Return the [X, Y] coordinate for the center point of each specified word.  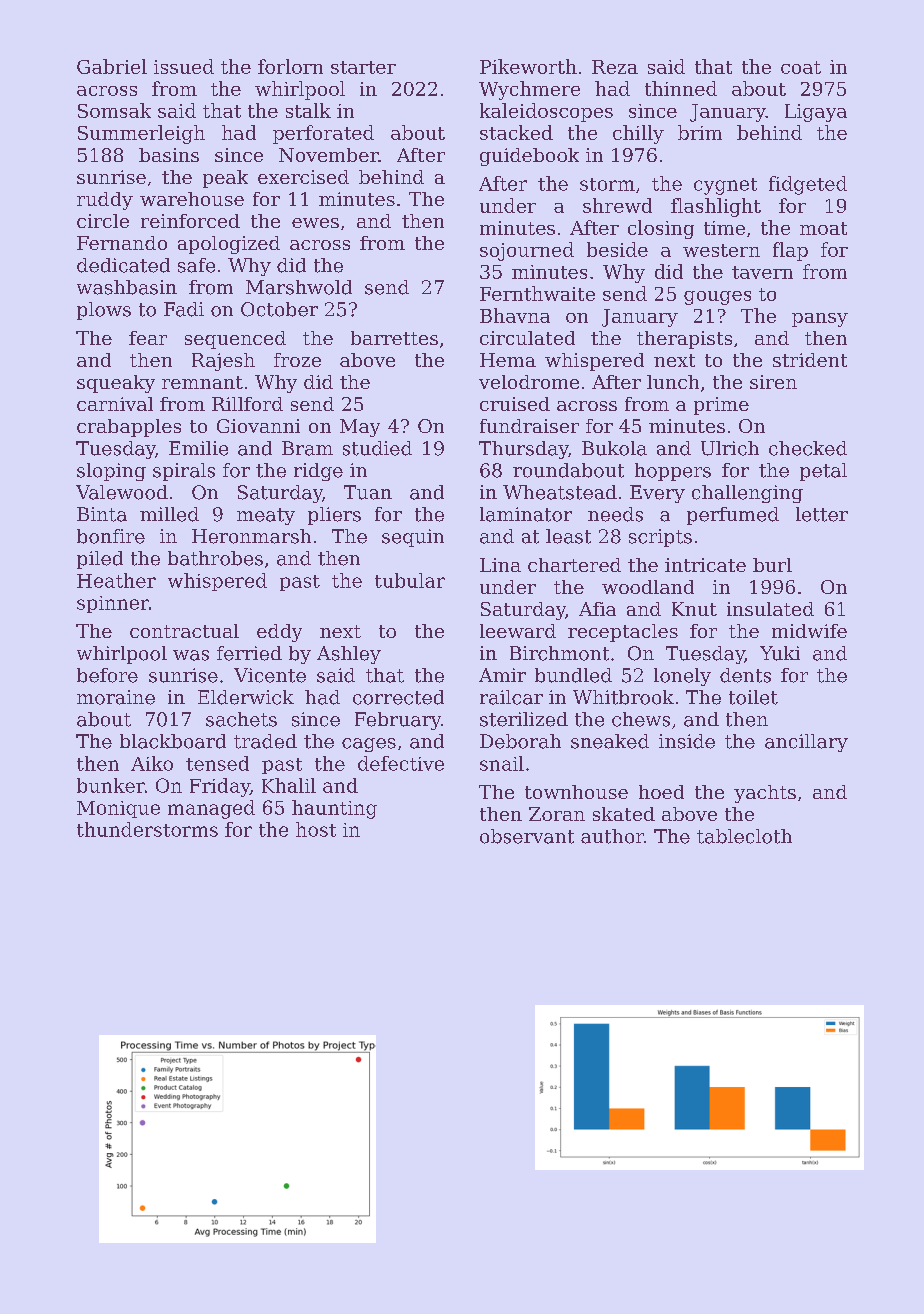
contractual [184, 631]
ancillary [806, 743]
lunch [673, 382]
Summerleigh [141, 134]
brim [700, 132]
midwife [809, 631]
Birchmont [559, 653]
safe [196, 265]
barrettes [394, 338]
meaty [266, 516]
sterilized [524, 719]
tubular [410, 580]
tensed [217, 763]
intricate [705, 565]
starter [363, 67]
